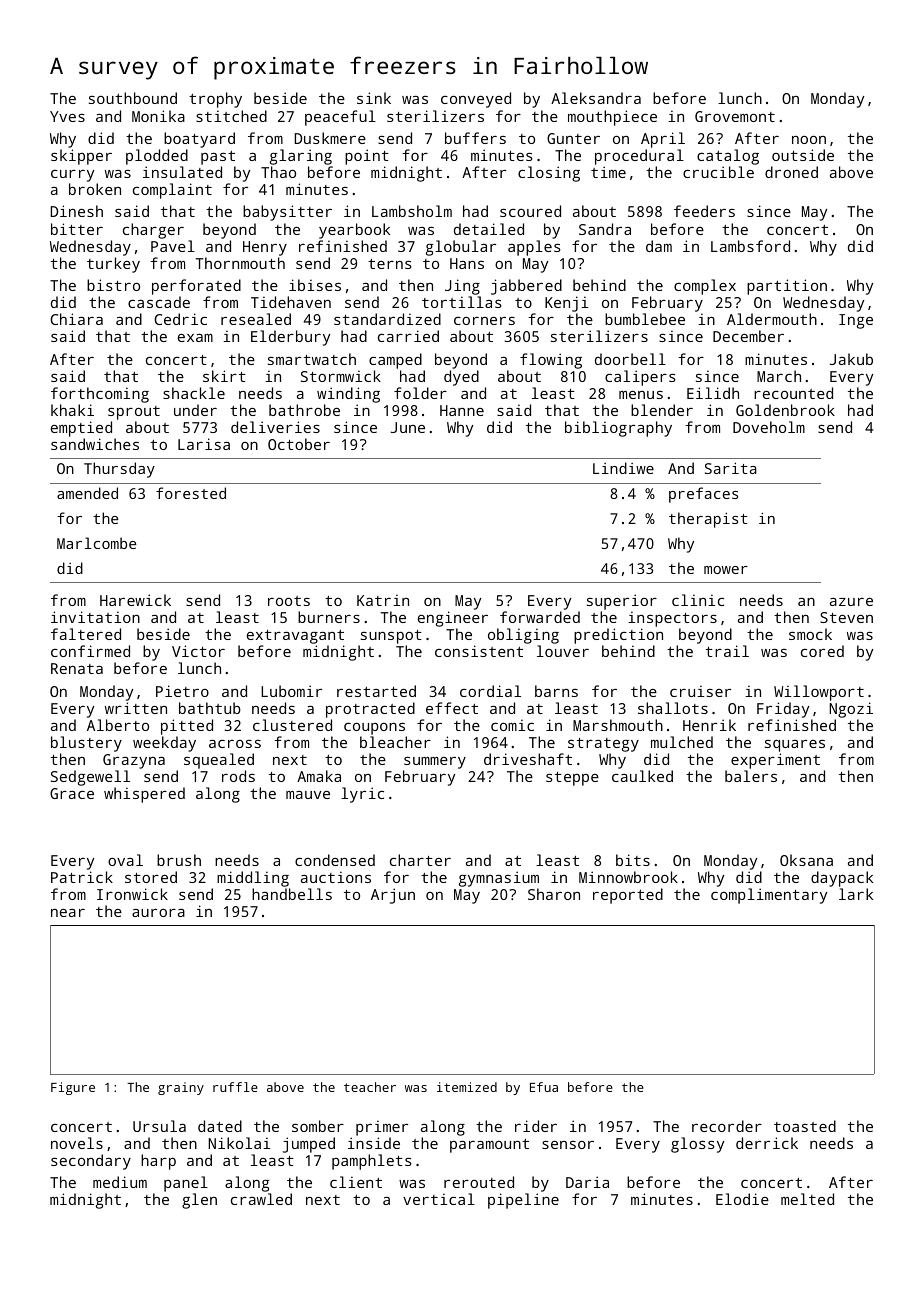 The image size is (924, 1308). Describe the element at coordinates (68, 913) in the image. I see `near` at that location.
